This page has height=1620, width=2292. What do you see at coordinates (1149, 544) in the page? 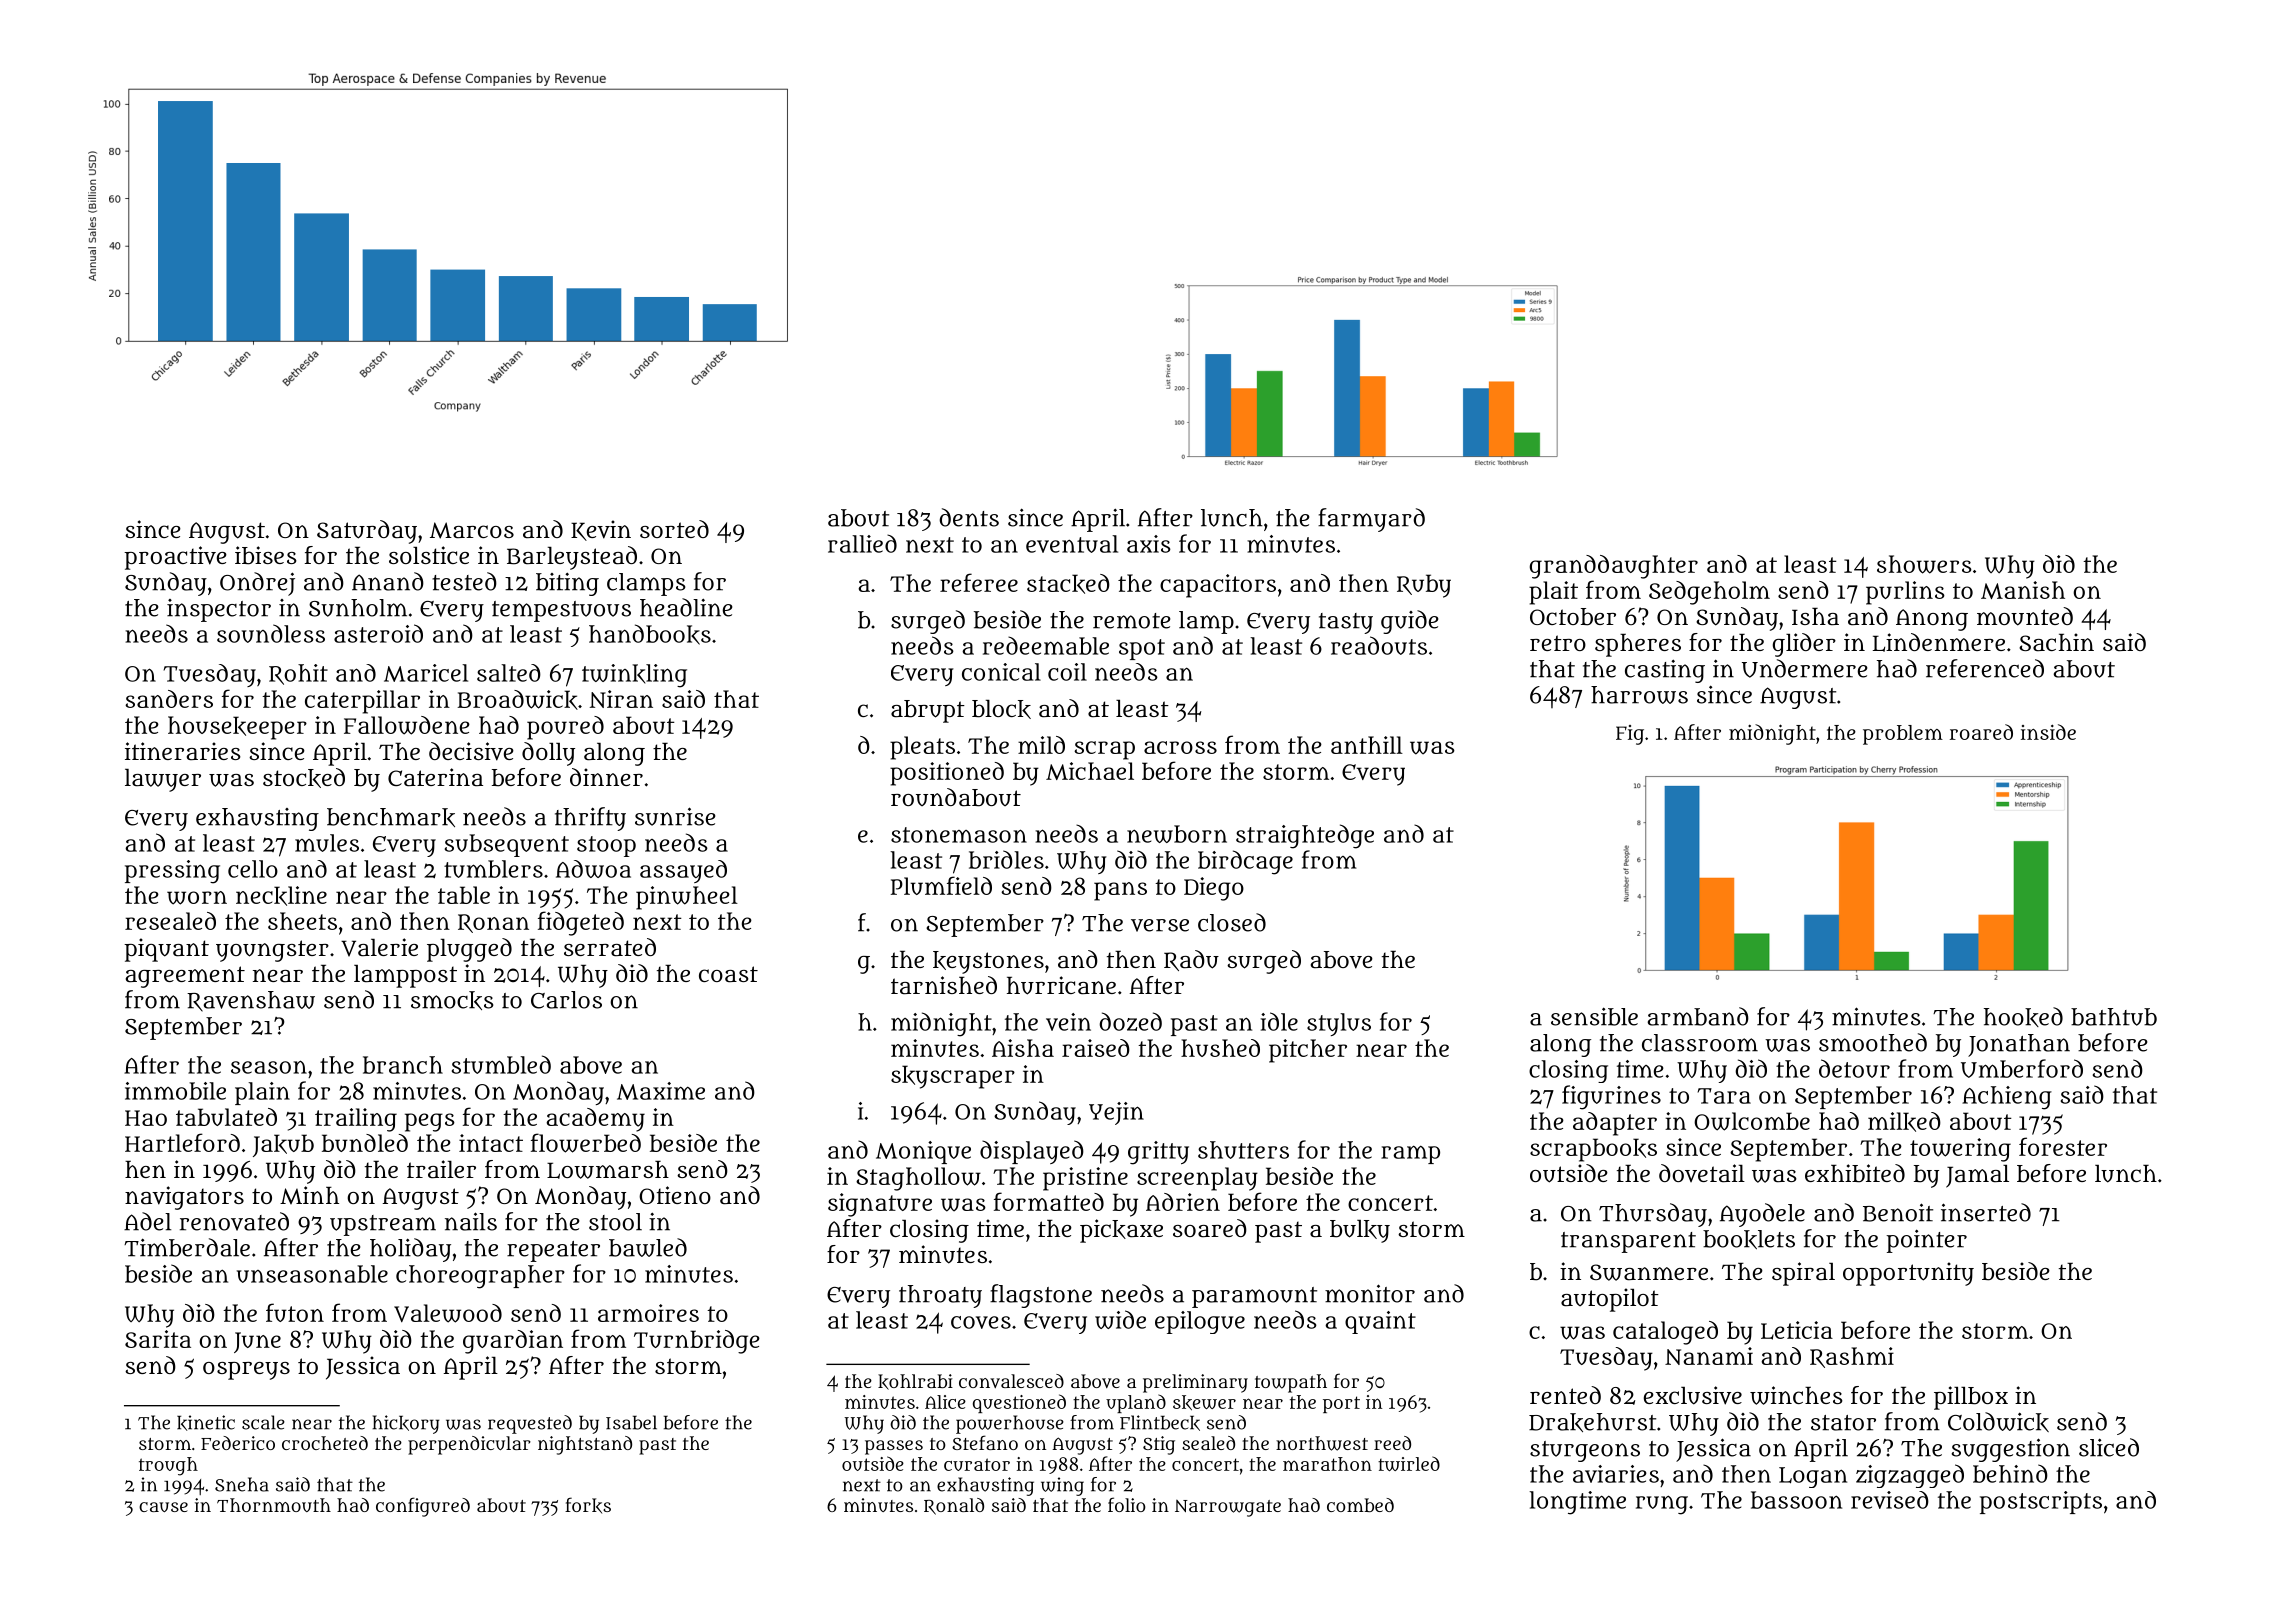
I see `axis` at bounding box center [1149, 544].
